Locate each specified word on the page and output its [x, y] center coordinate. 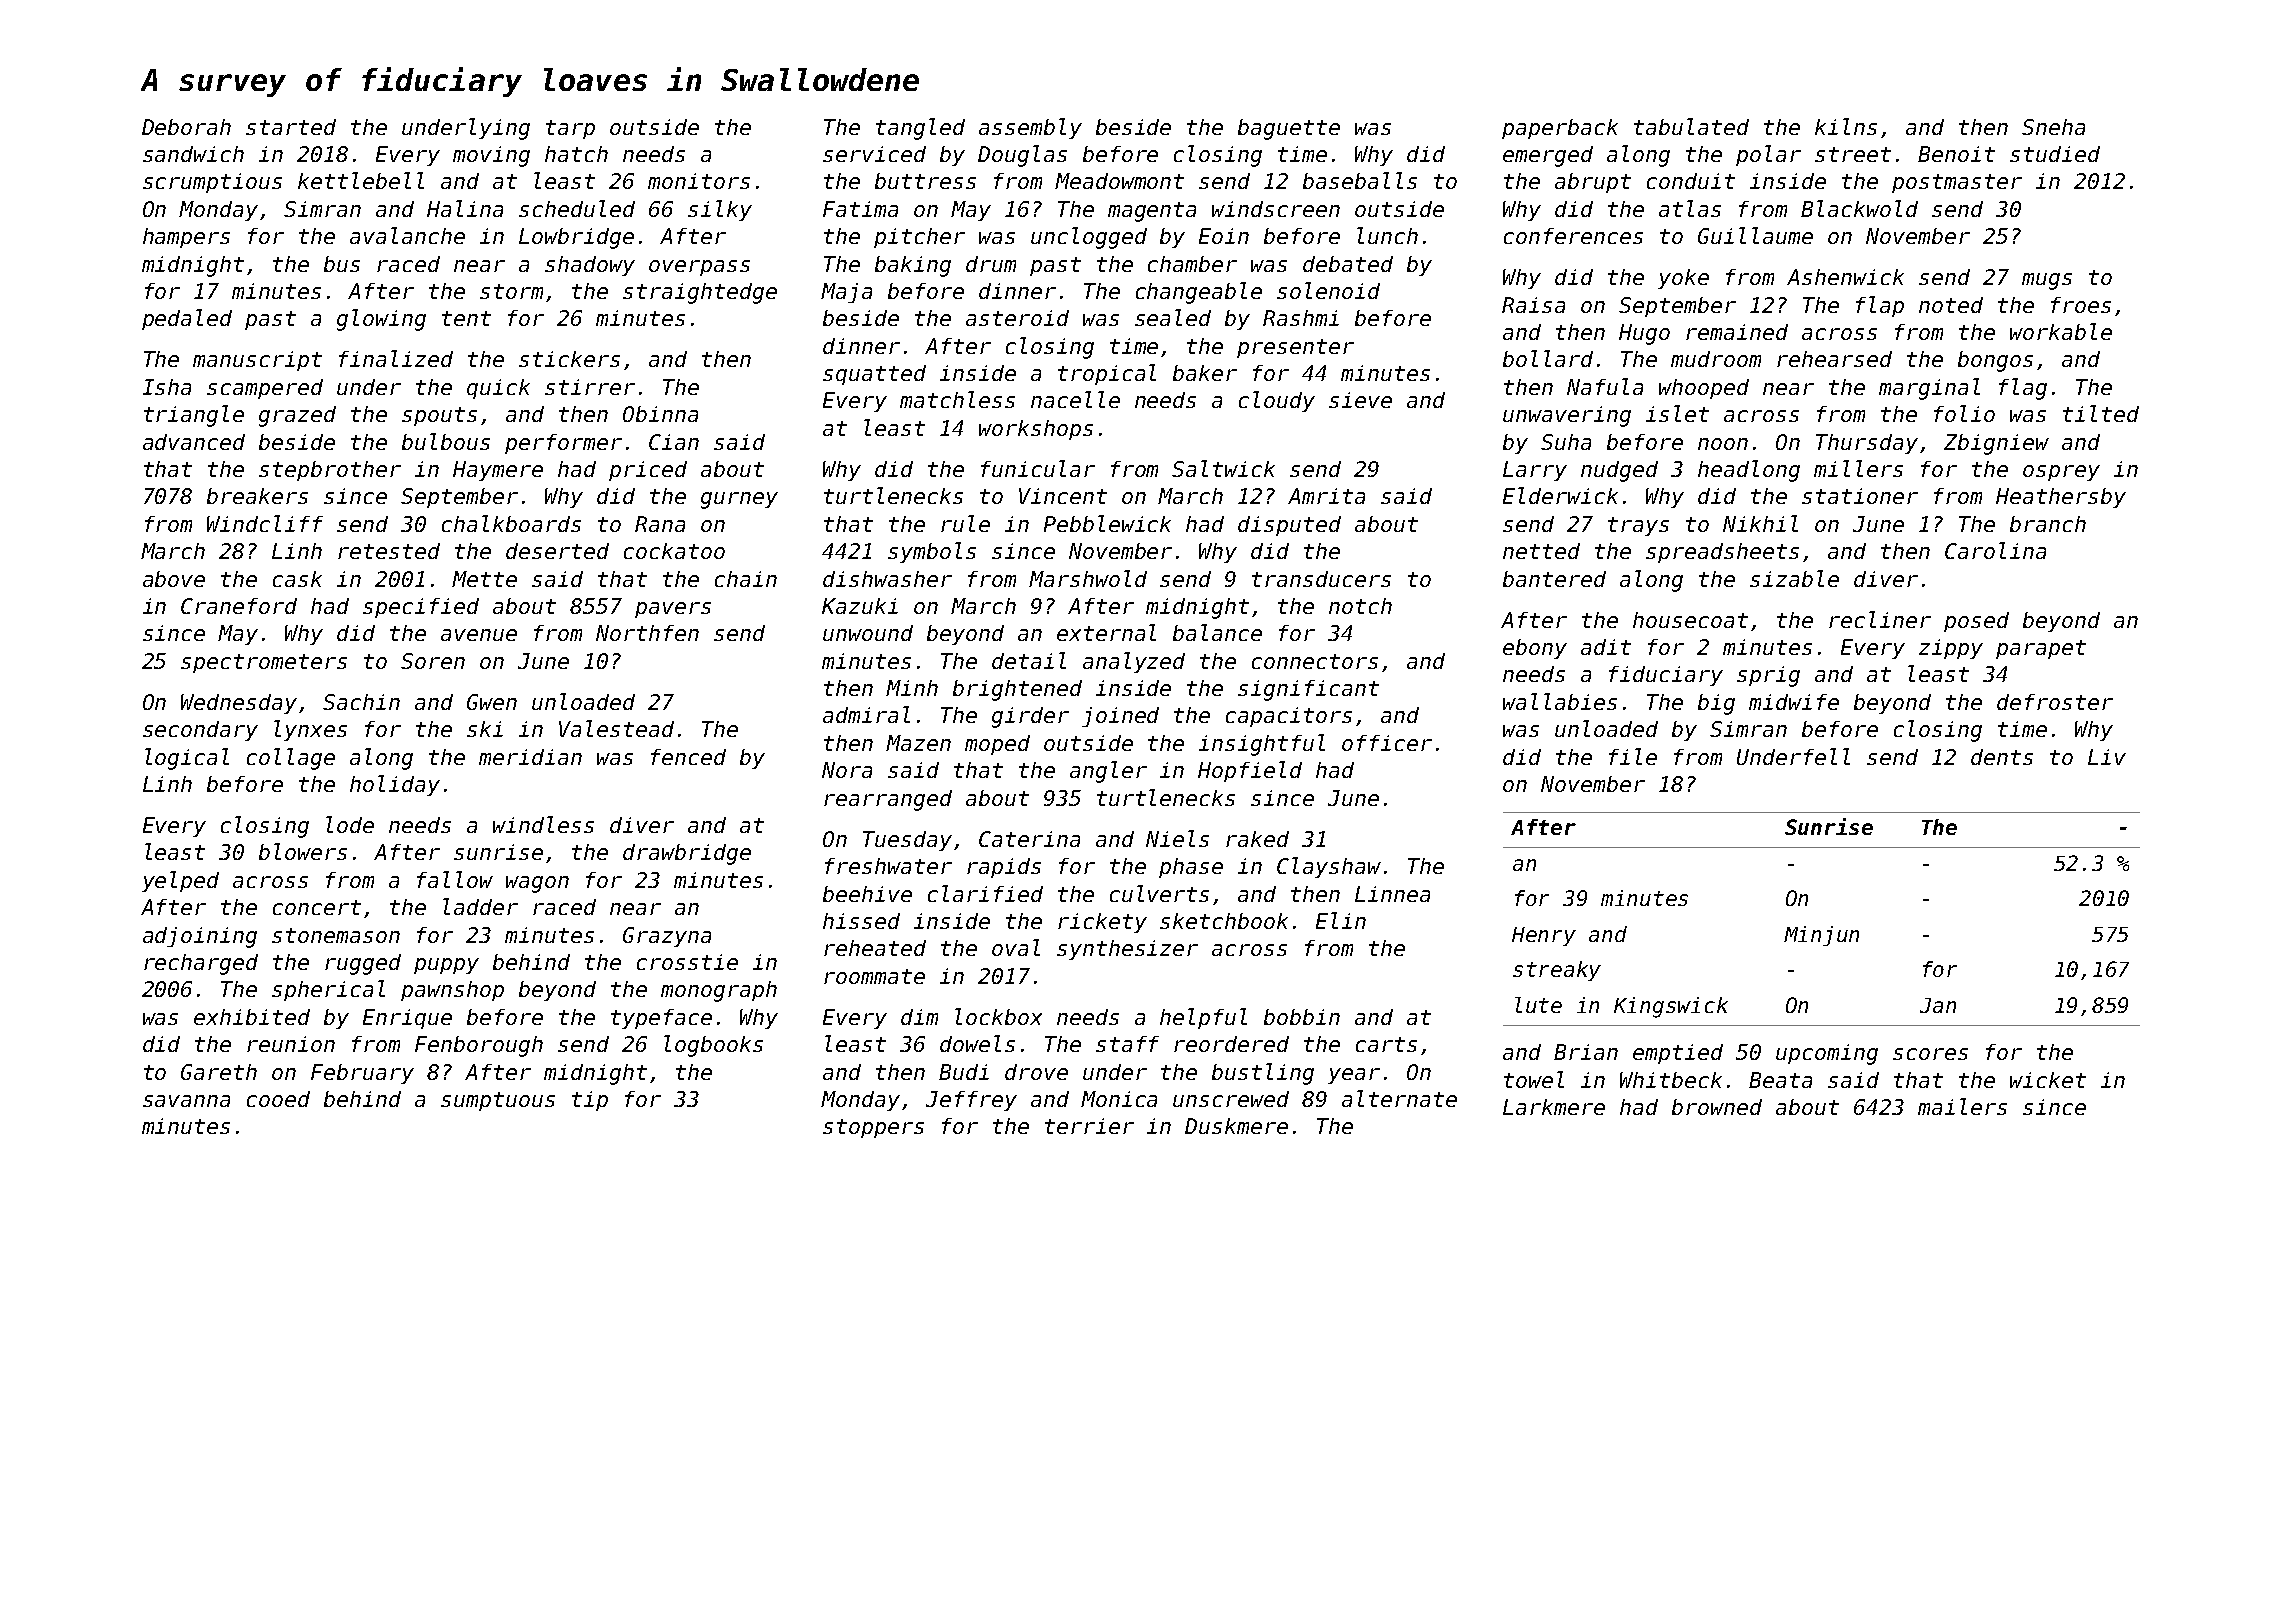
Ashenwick [1845, 277]
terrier [1089, 1126]
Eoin [1224, 236]
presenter [1295, 348]
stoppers [873, 1128]
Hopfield [1250, 771]
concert [317, 907]
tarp [570, 129]
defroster [2055, 702]
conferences [1573, 236]
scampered [265, 389]
